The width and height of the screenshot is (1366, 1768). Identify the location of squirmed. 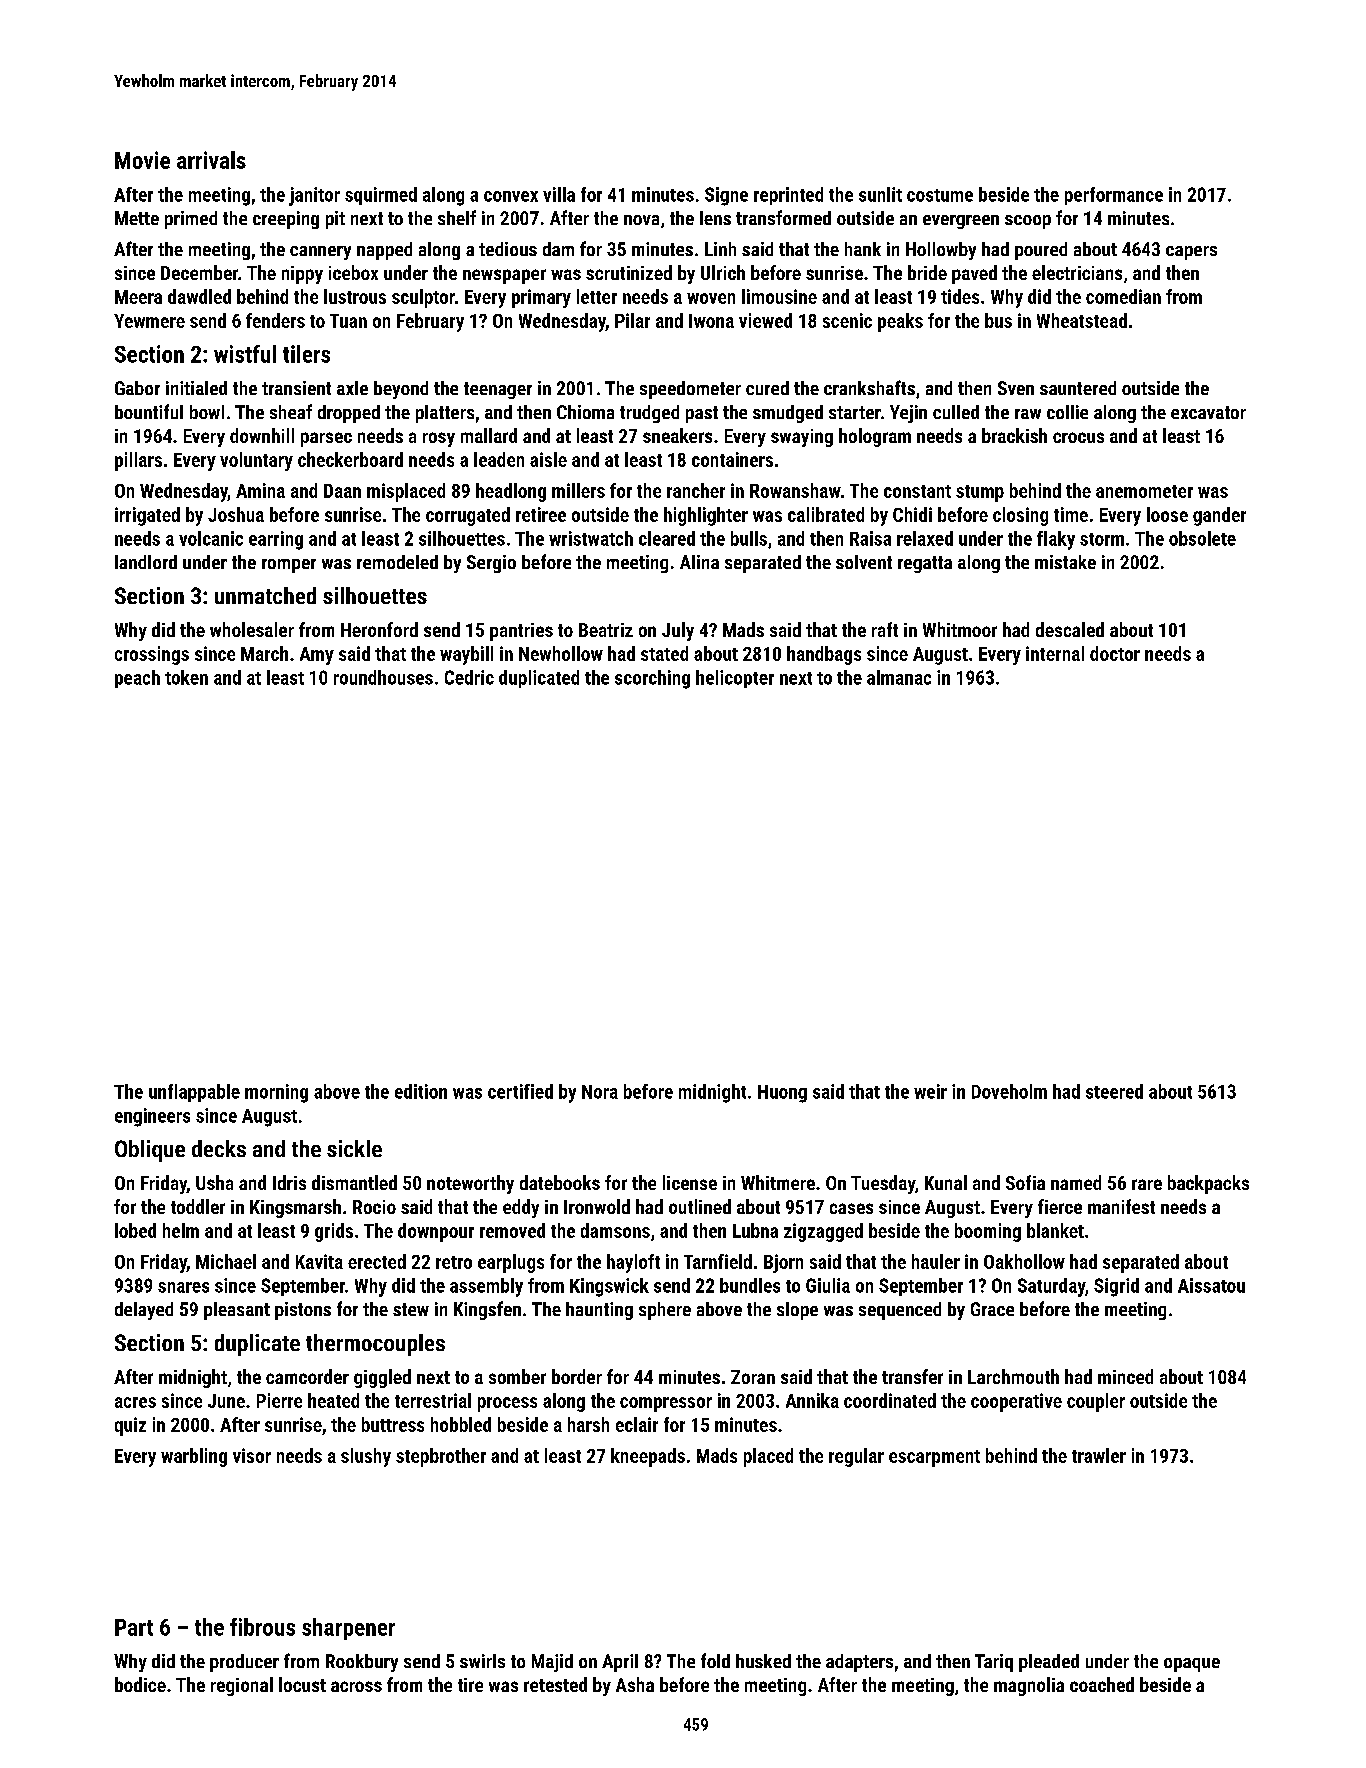
(381, 196).
